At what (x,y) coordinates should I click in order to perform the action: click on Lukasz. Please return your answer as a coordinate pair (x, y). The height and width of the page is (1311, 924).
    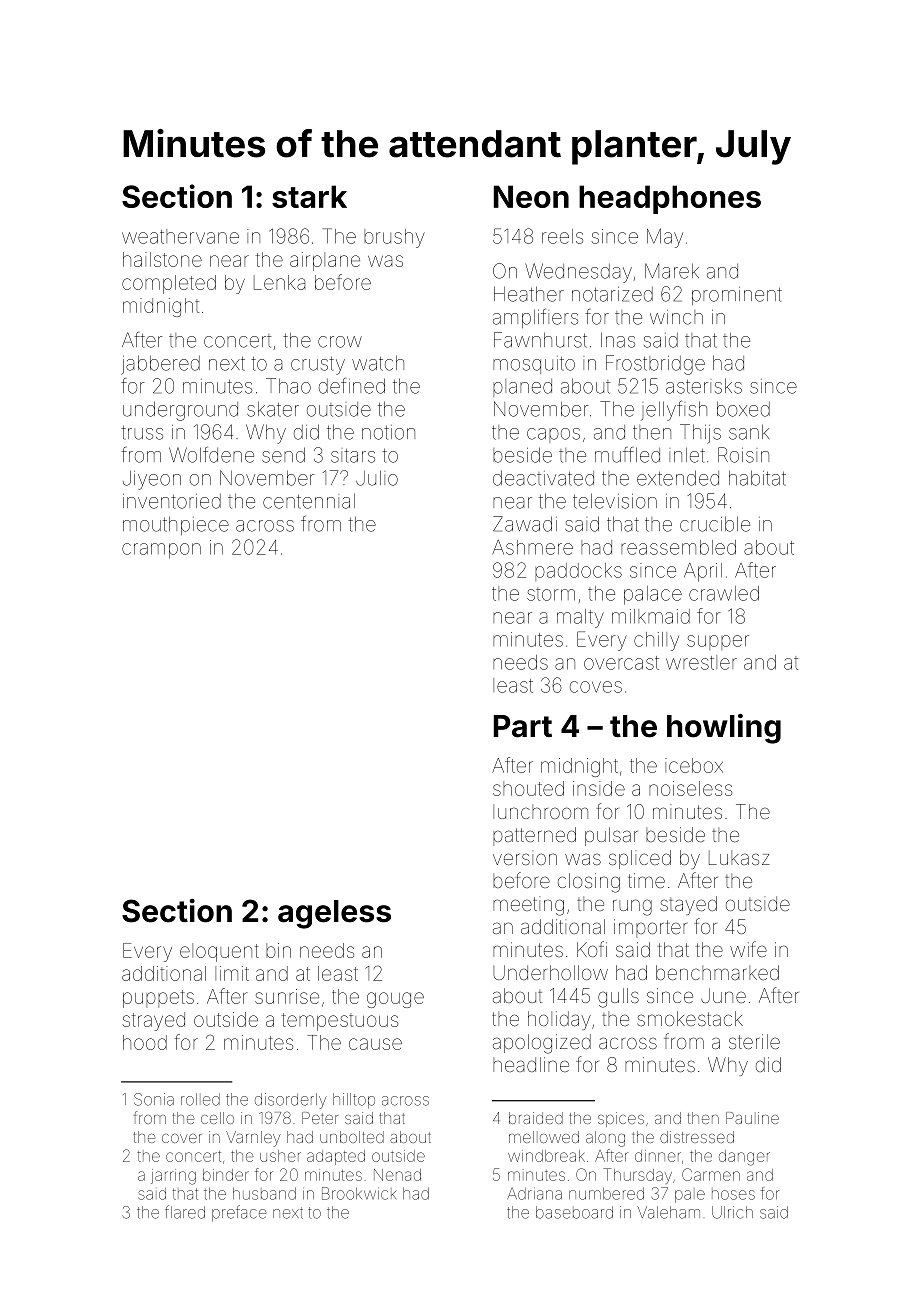
    Looking at the image, I should click on (739, 858).
